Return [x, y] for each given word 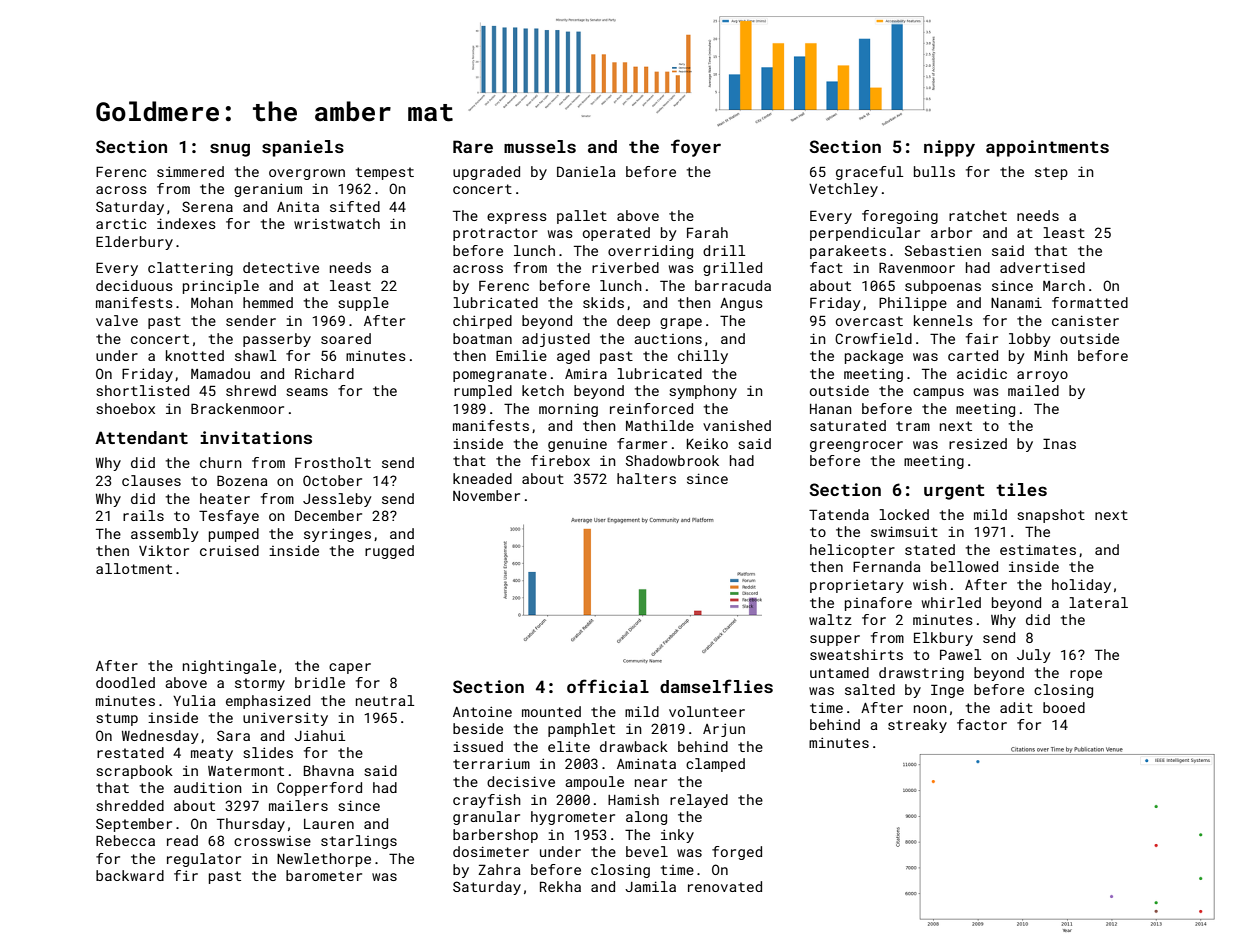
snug [230, 150]
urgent [954, 492]
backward [130, 875]
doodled [125, 682]
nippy [949, 148]
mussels [540, 146]
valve [117, 320]
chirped [482, 322]
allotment [134, 568]
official [608, 686]
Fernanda [886, 566]
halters [646, 478]
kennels [943, 320]
